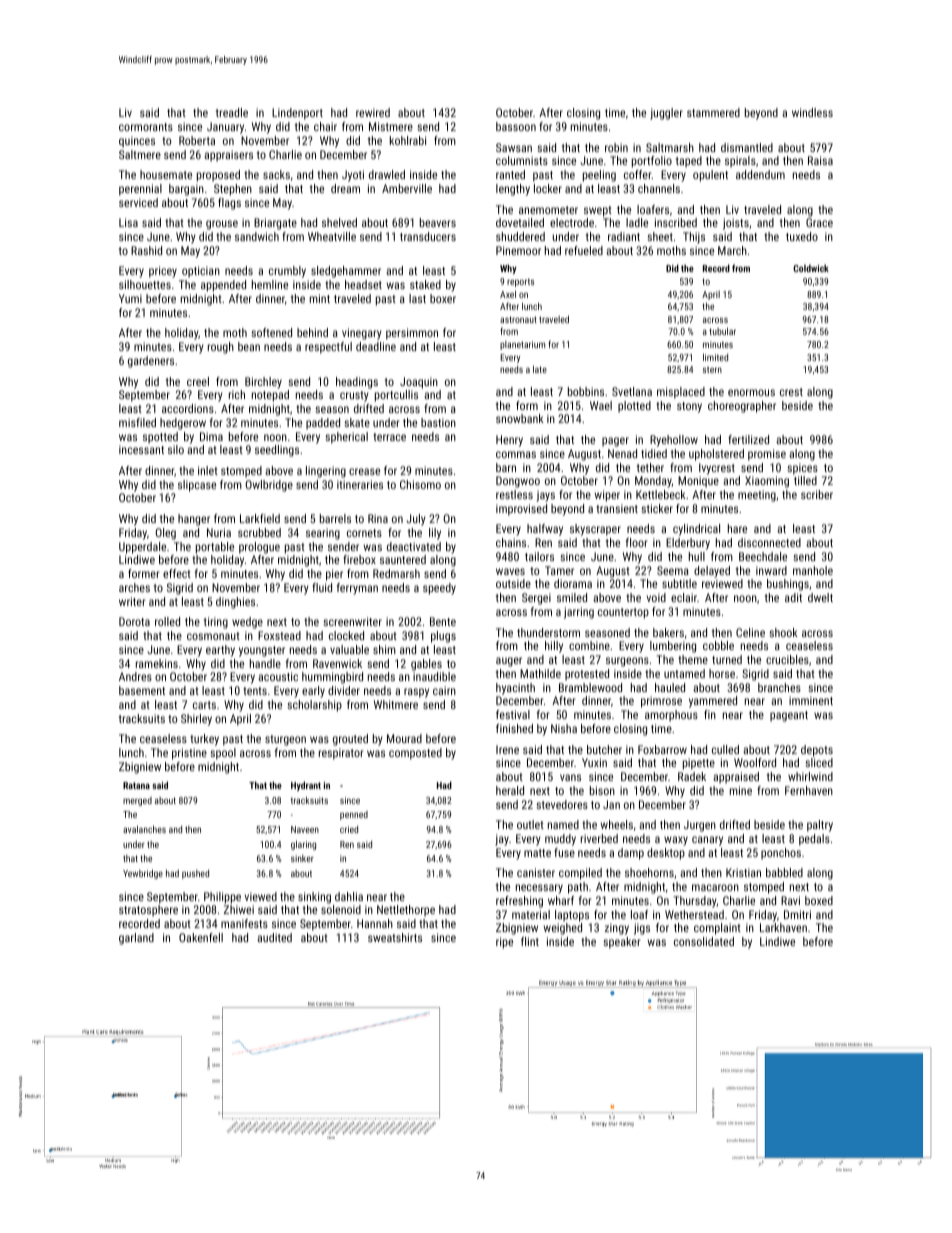  Describe the element at coordinates (232, 112) in the screenshot. I see `treadle` at that location.
